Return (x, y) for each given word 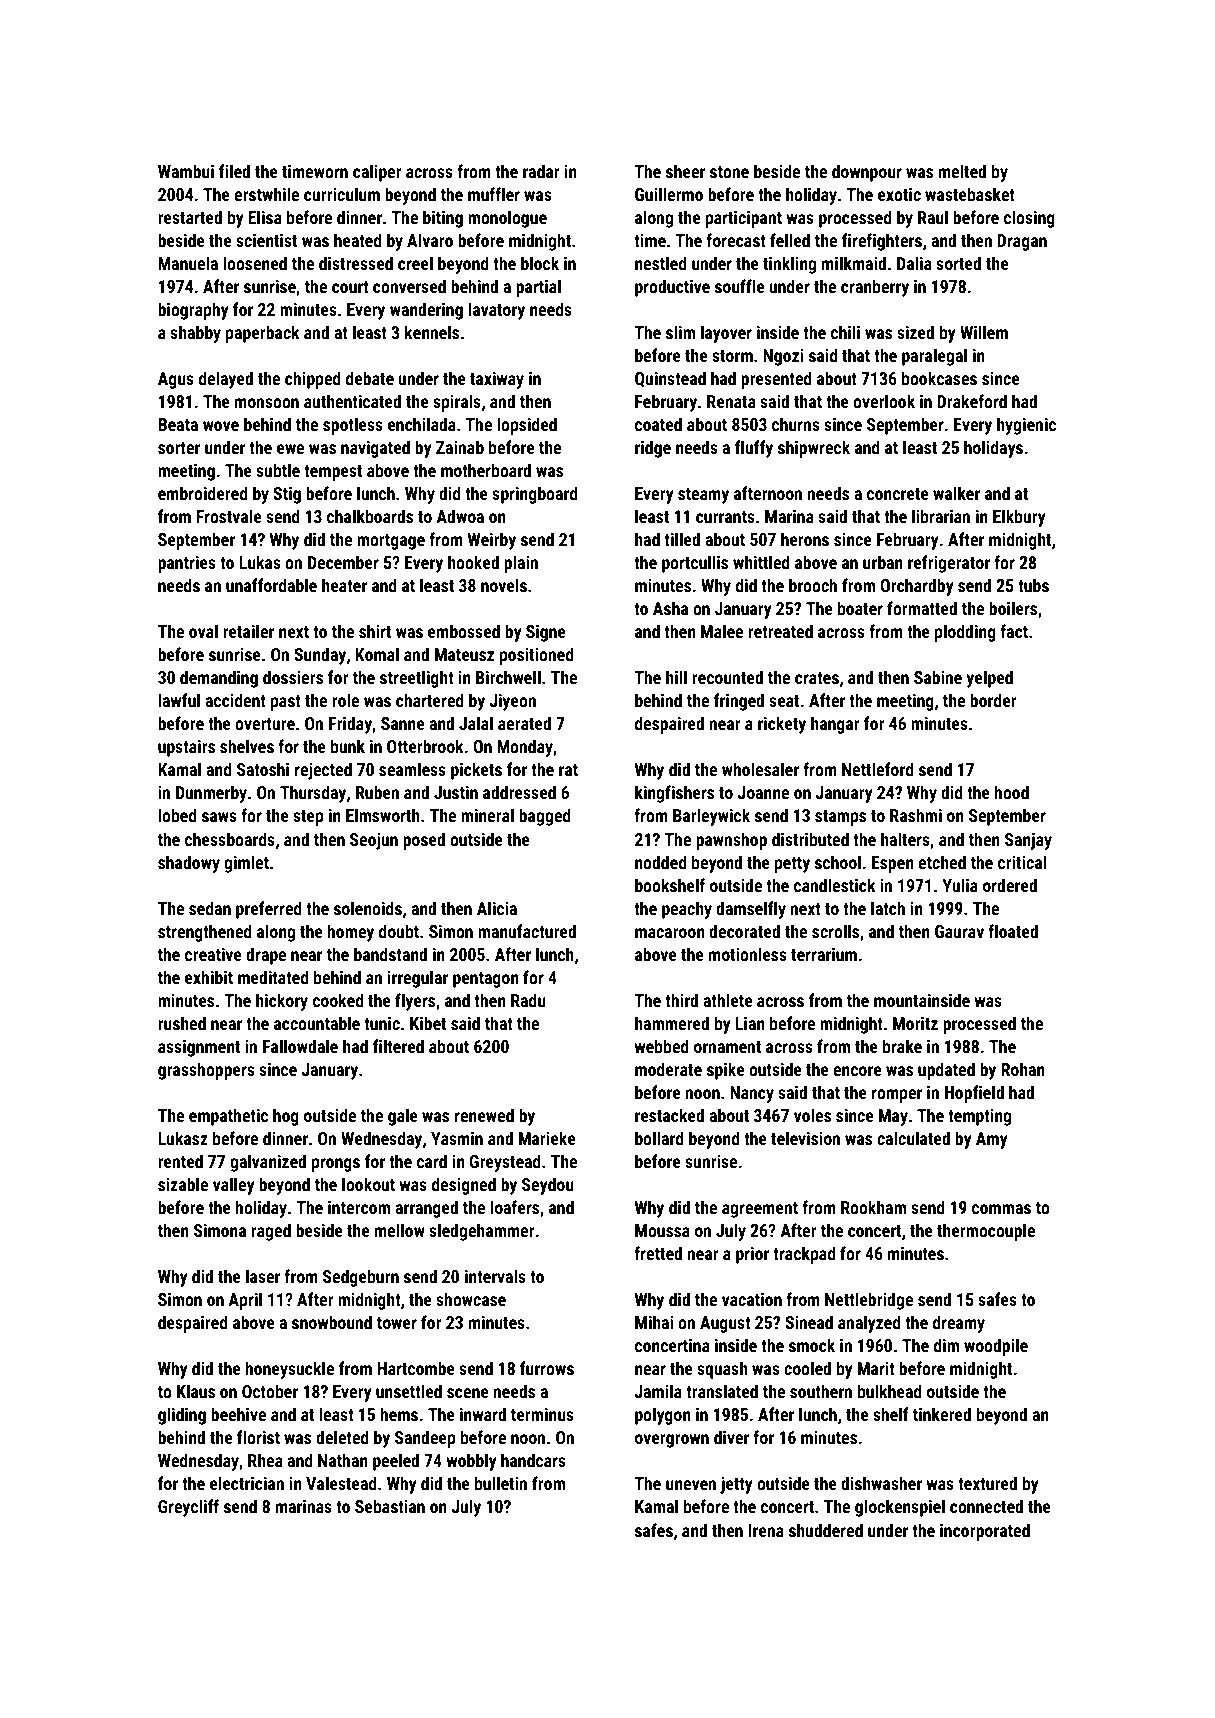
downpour (867, 173)
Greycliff (188, 1508)
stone (729, 172)
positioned (537, 656)
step (308, 818)
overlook (884, 401)
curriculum (342, 194)
